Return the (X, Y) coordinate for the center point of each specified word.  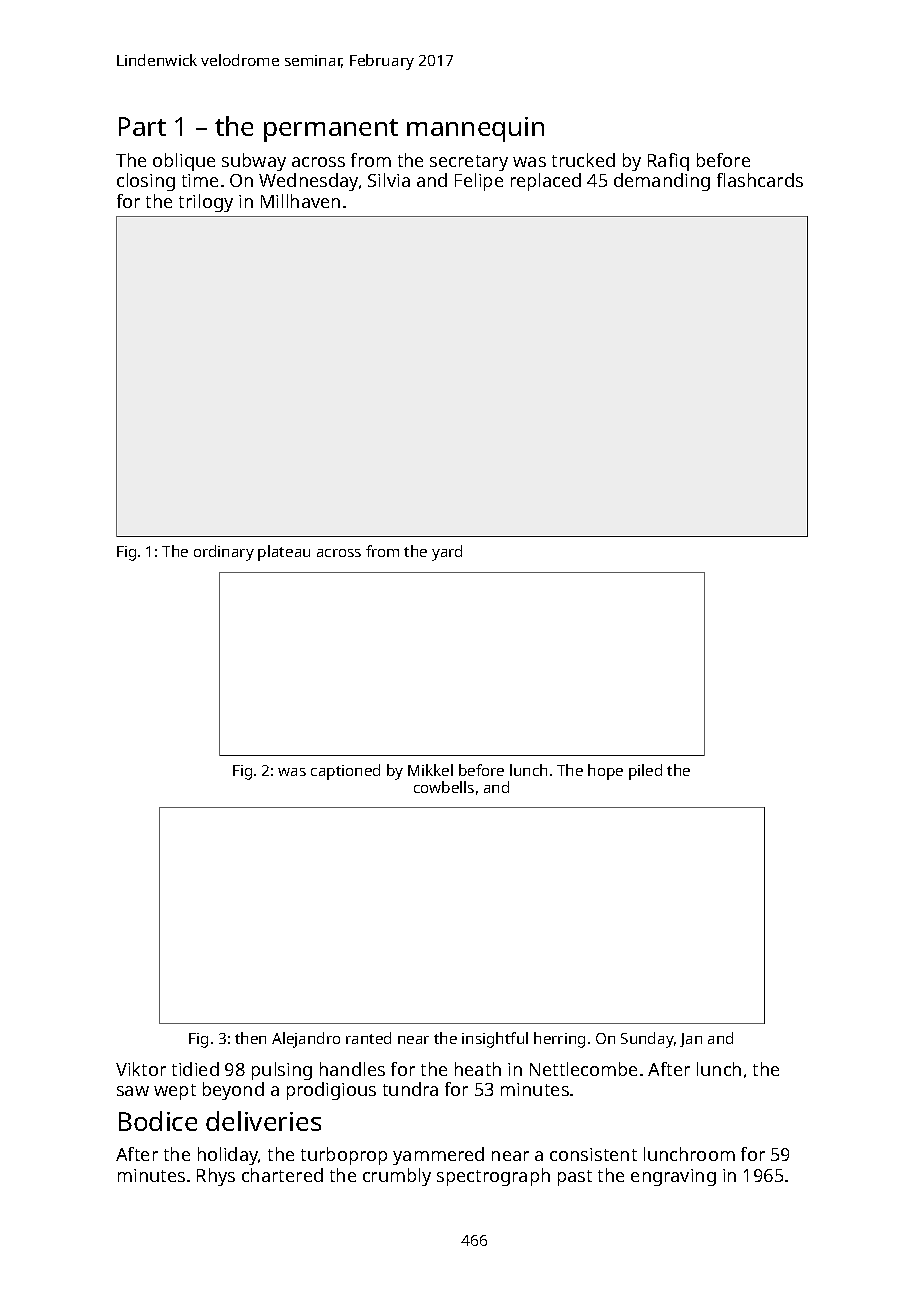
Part (142, 126)
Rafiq (668, 162)
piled (645, 772)
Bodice (158, 1121)
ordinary (224, 553)
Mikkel (430, 770)
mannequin (475, 129)
